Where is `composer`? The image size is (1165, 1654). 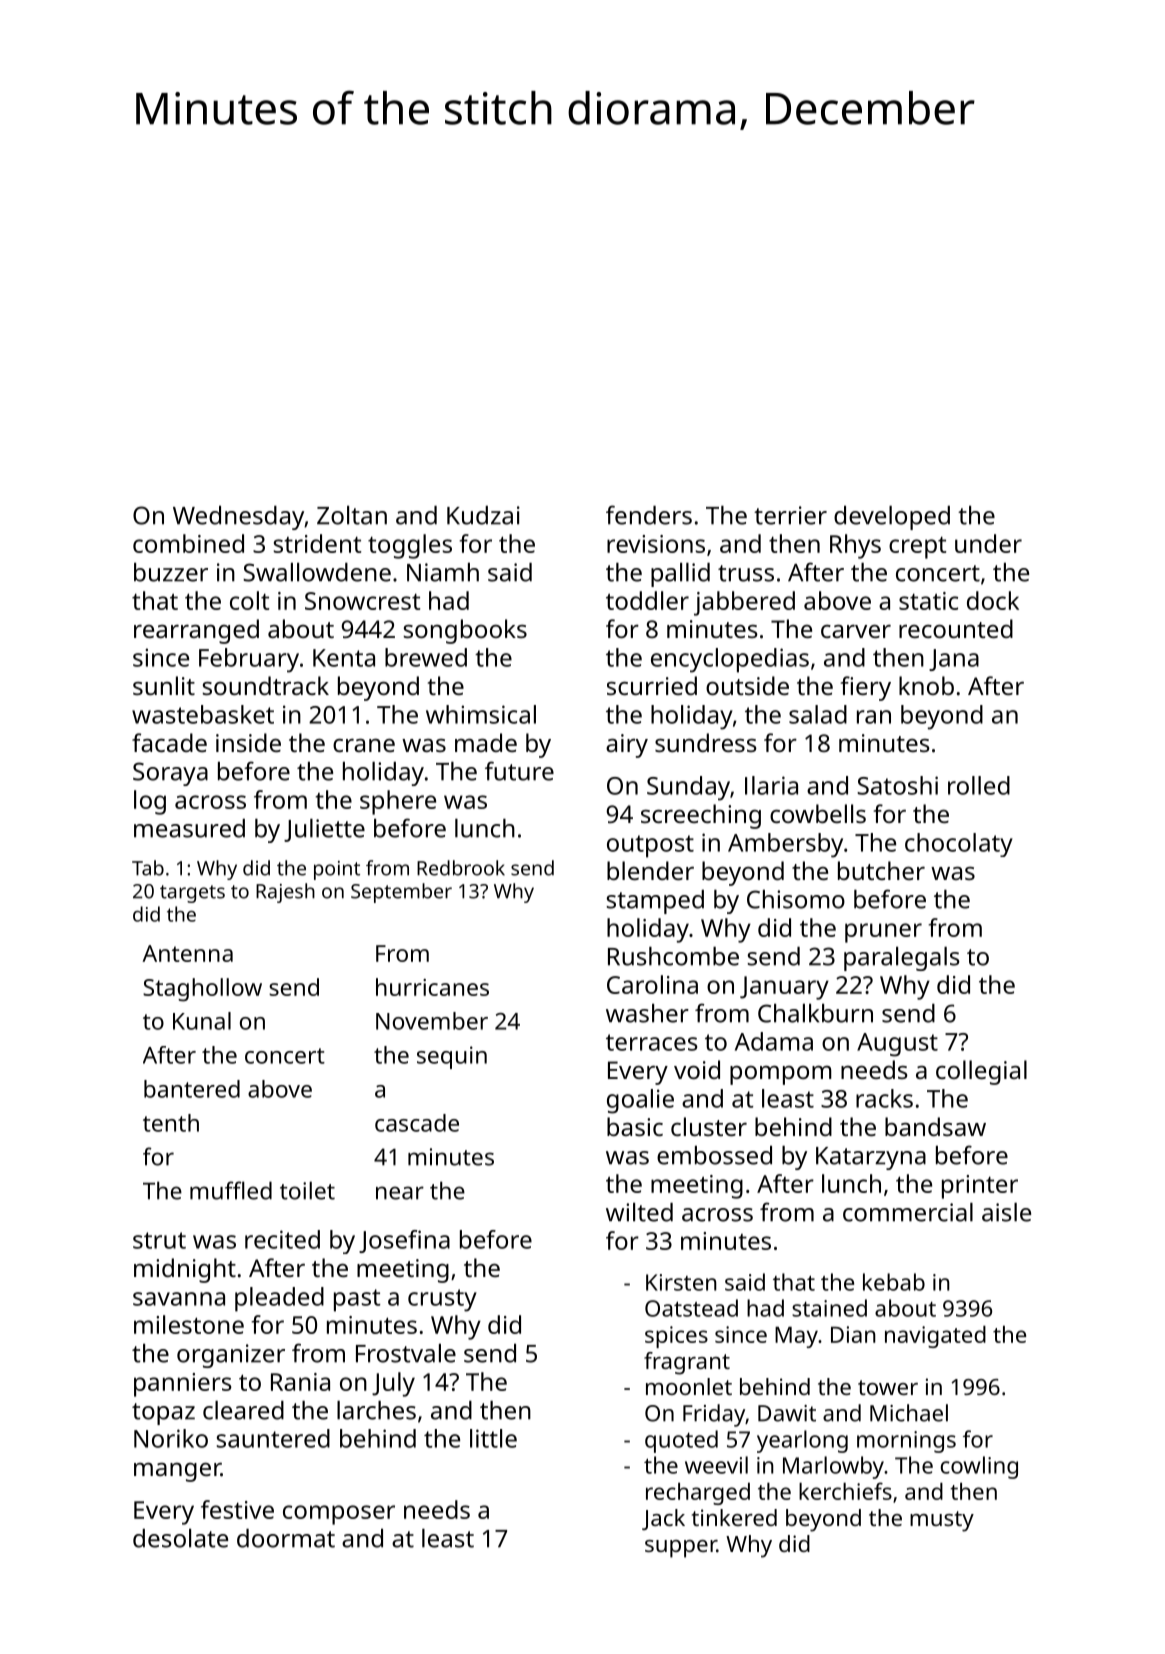 composer is located at coordinates (339, 1515).
